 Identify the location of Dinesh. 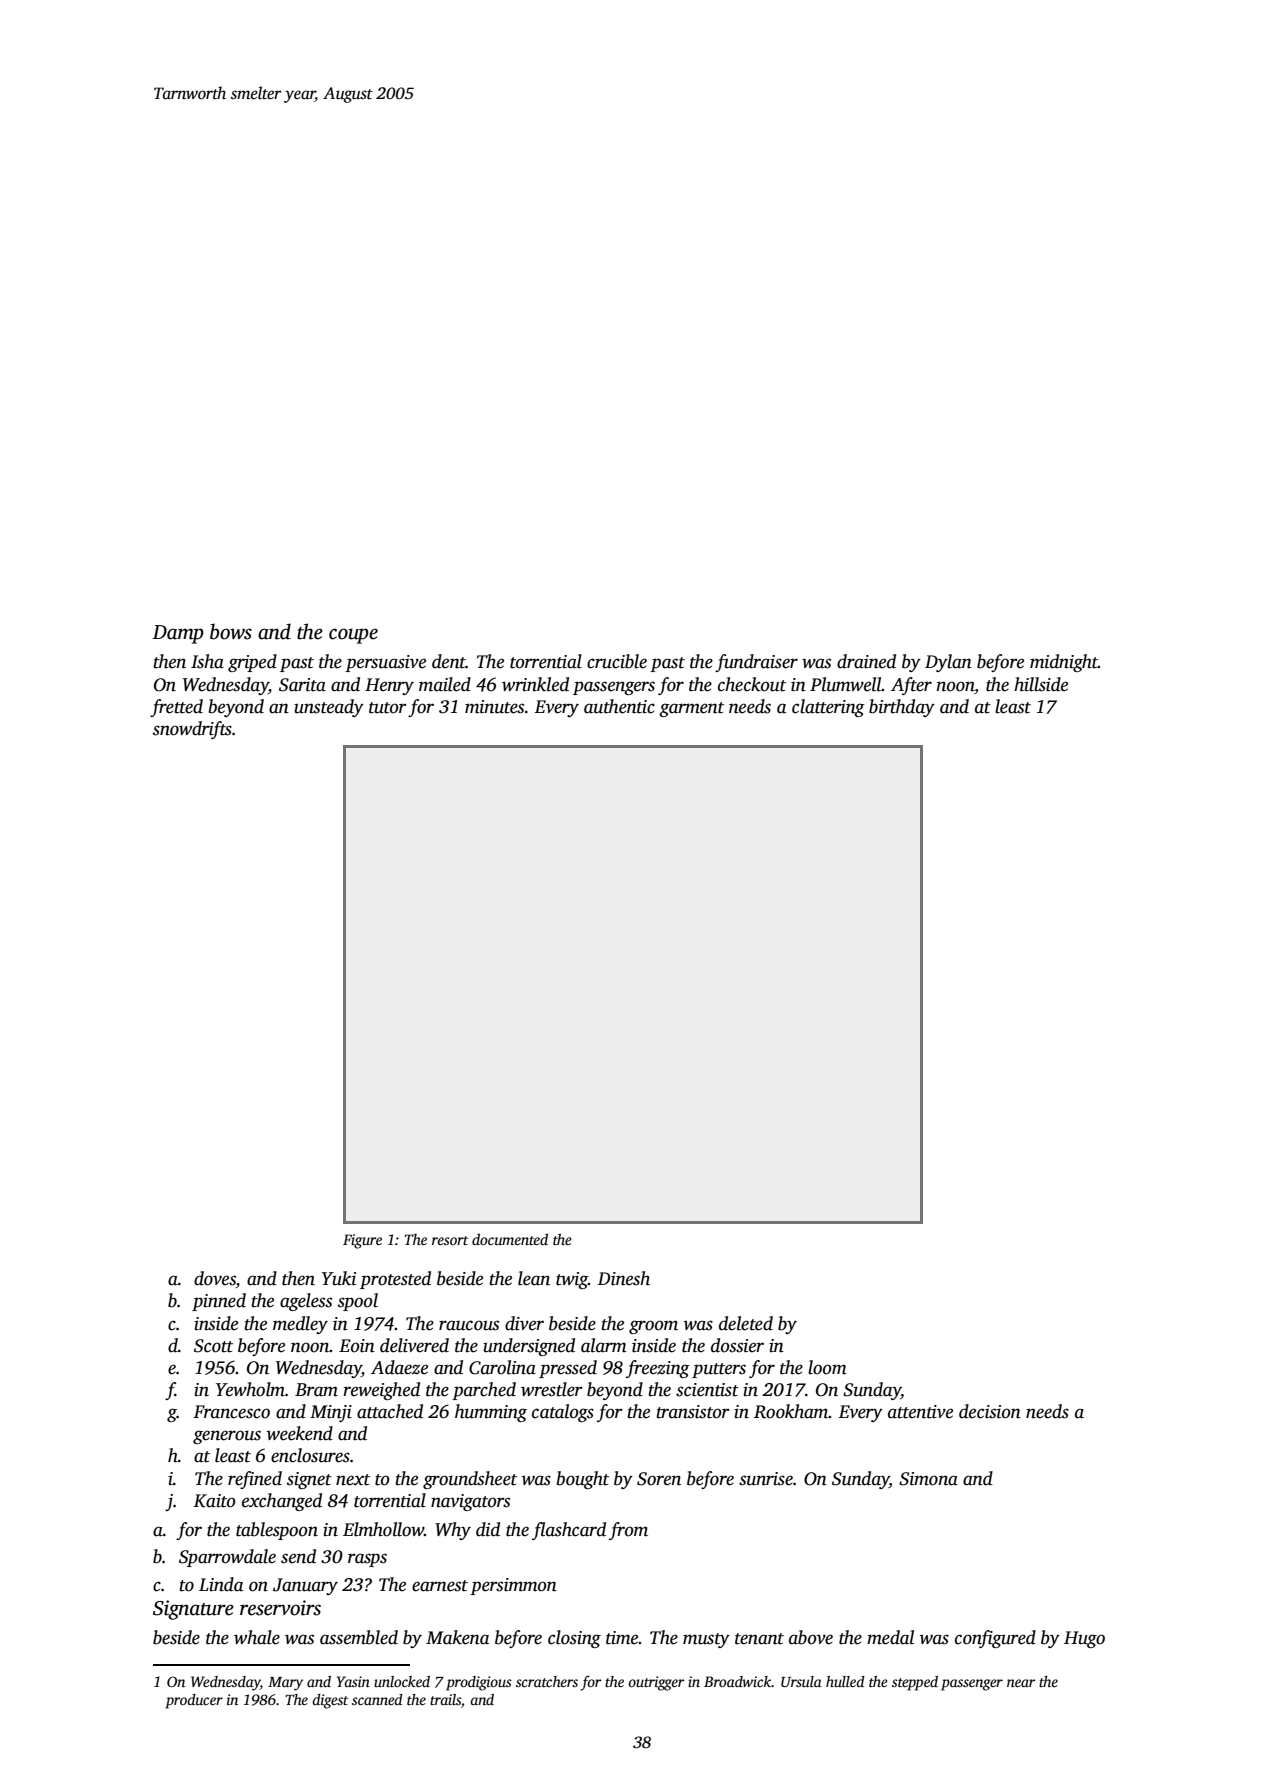
(624, 1278).
